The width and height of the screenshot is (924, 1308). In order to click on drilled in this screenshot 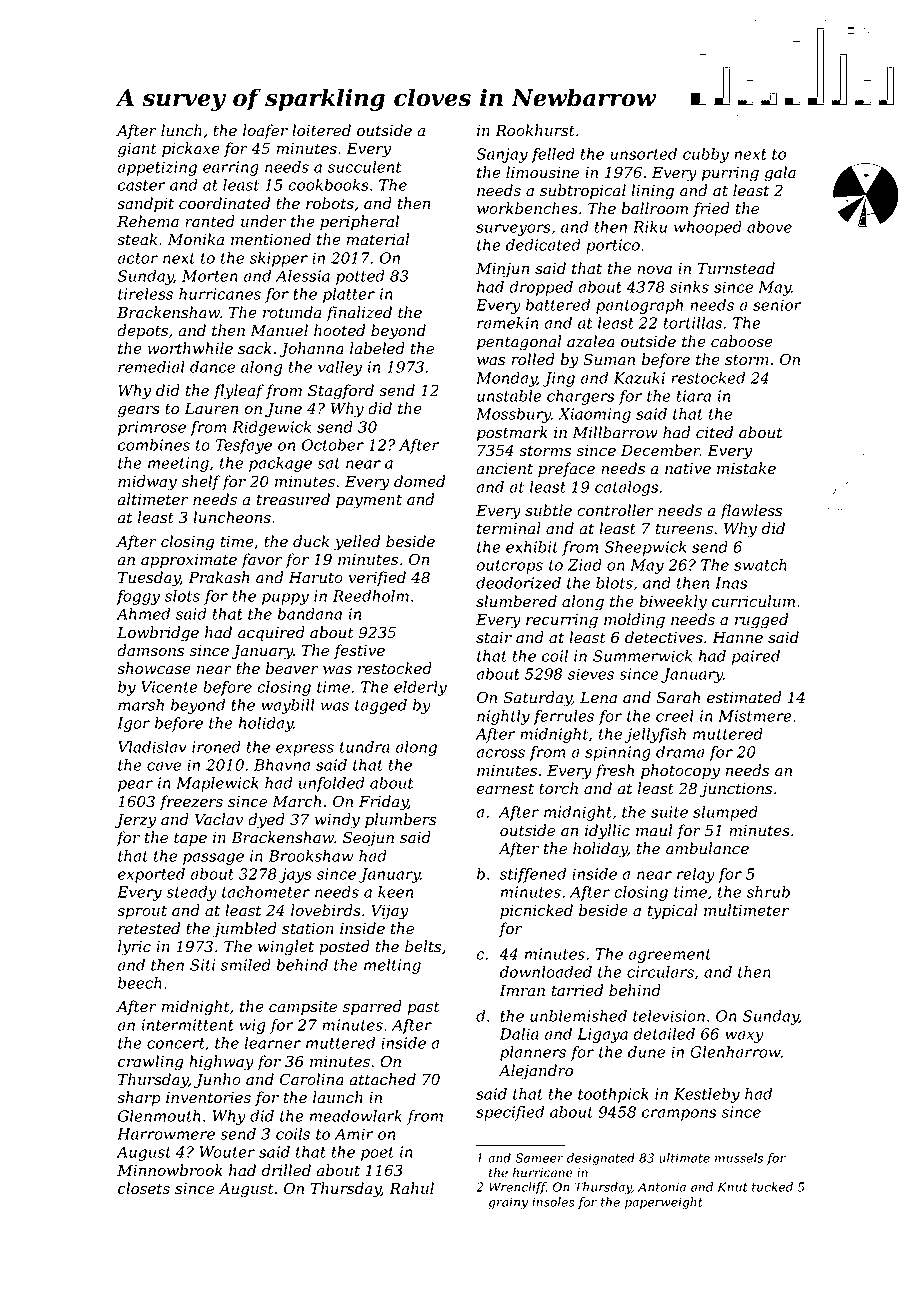, I will do `click(286, 1170)`.
